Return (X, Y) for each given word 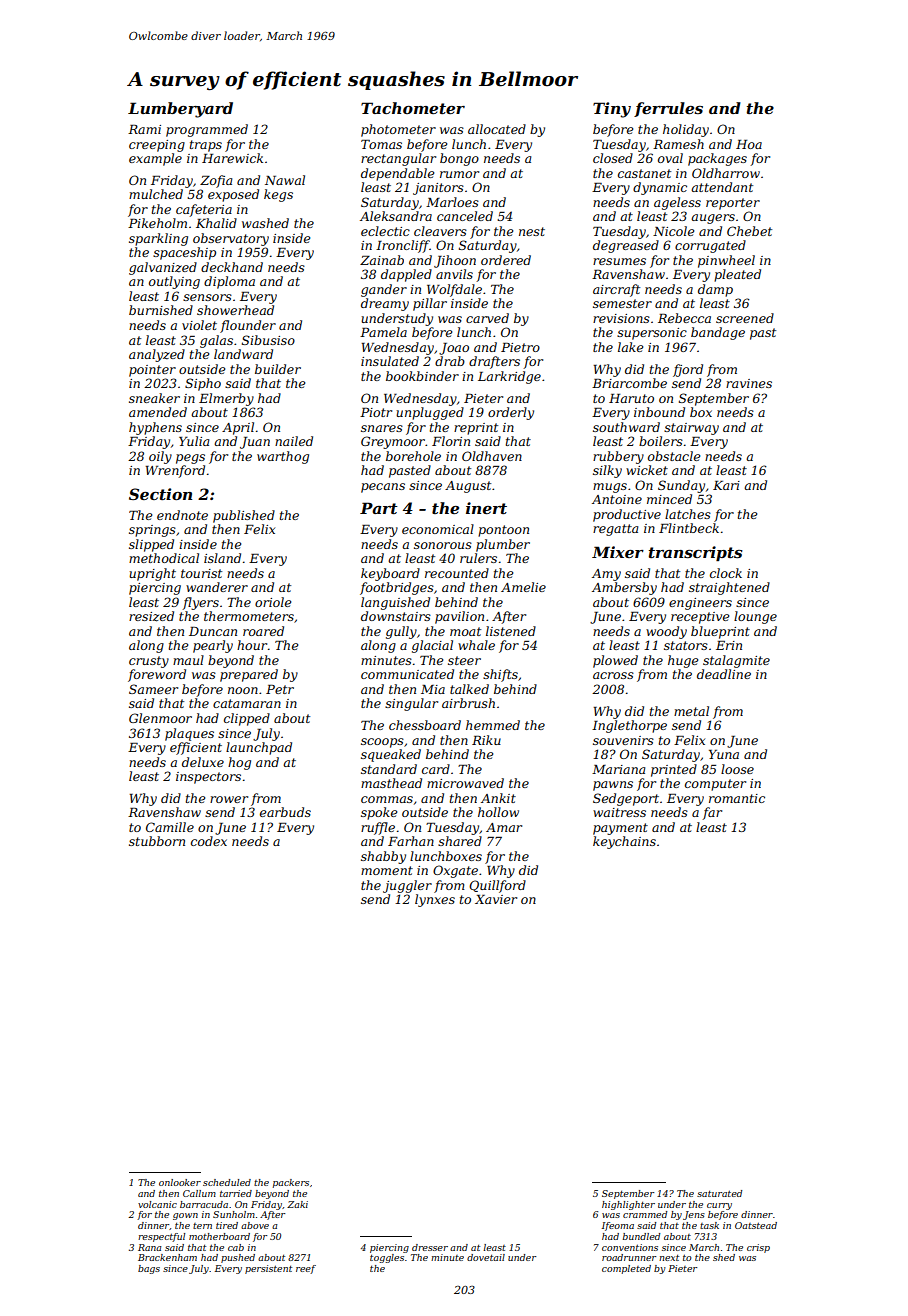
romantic (737, 798)
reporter (733, 204)
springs (152, 531)
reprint (476, 429)
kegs (278, 195)
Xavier (496, 899)
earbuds (285, 812)
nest (532, 231)
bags (149, 1269)
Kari (726, 485)
